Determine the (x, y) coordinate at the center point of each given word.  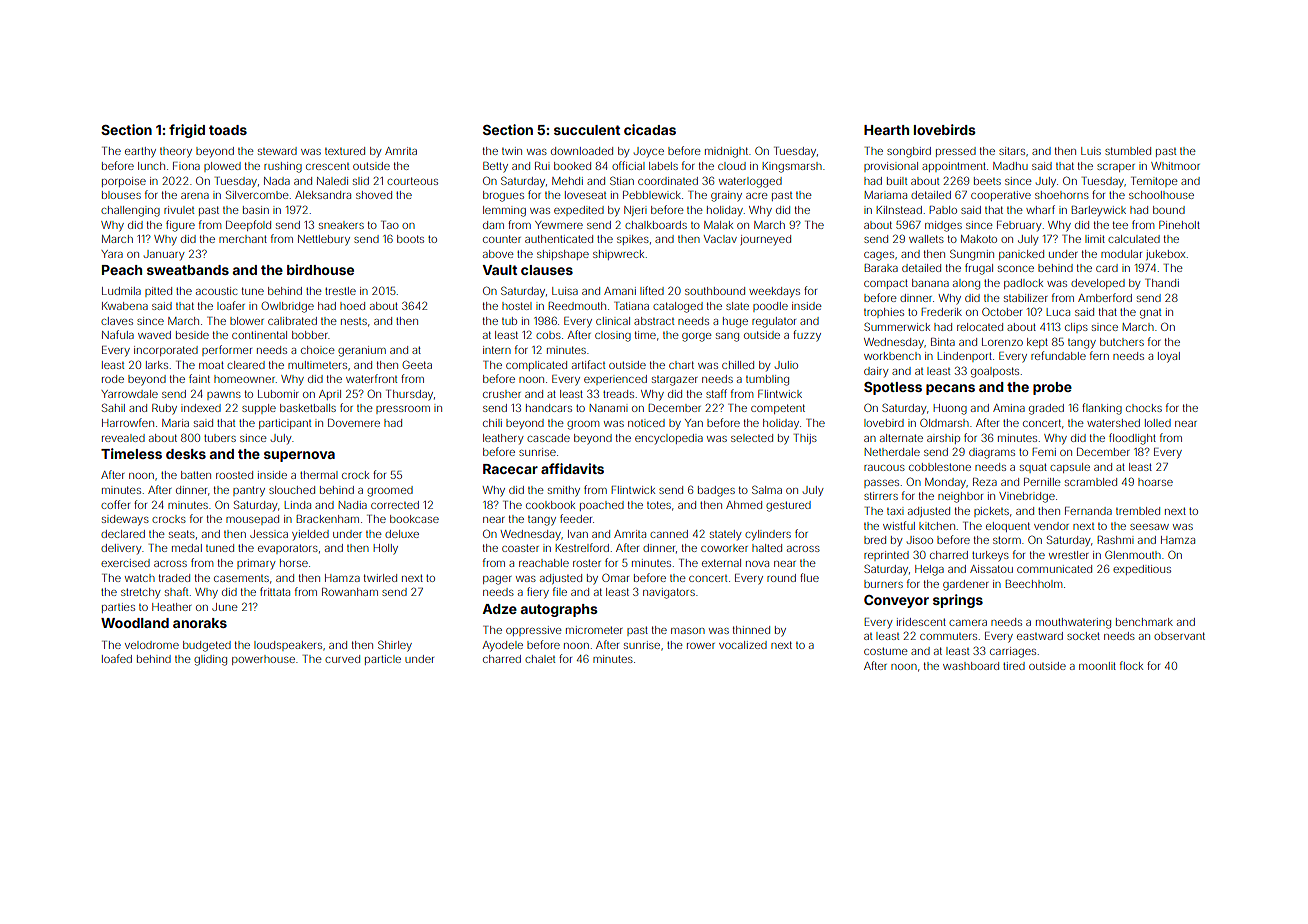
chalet (540, 659)
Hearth (886, 130)
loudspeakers (288, 646)
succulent (587, 130)
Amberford (1105, 297)
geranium (362, 351)
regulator (774, 322)
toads (228, 130)
